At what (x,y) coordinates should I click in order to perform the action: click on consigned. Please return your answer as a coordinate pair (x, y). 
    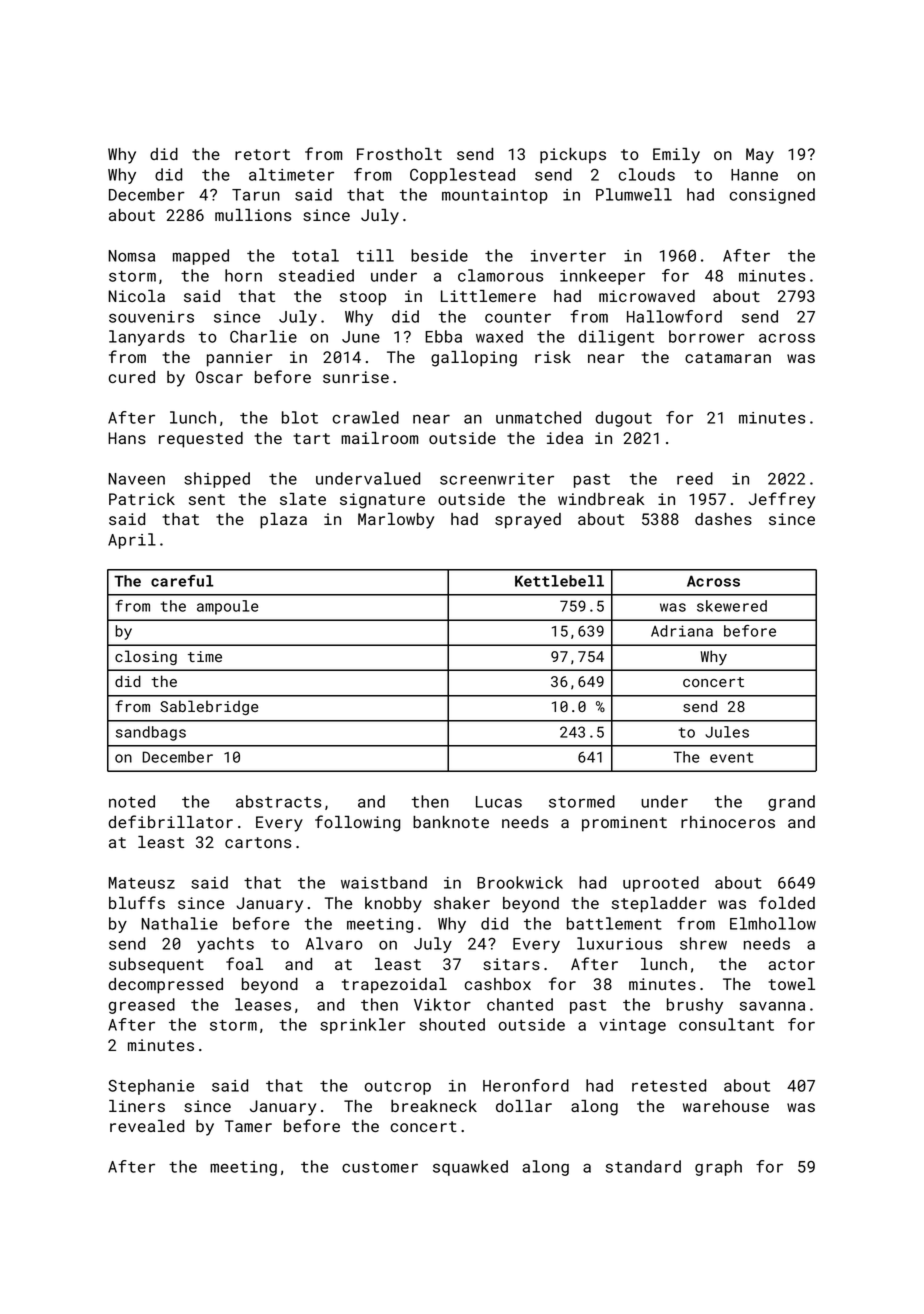
    Looking at the image, I should click on (772, 196).
